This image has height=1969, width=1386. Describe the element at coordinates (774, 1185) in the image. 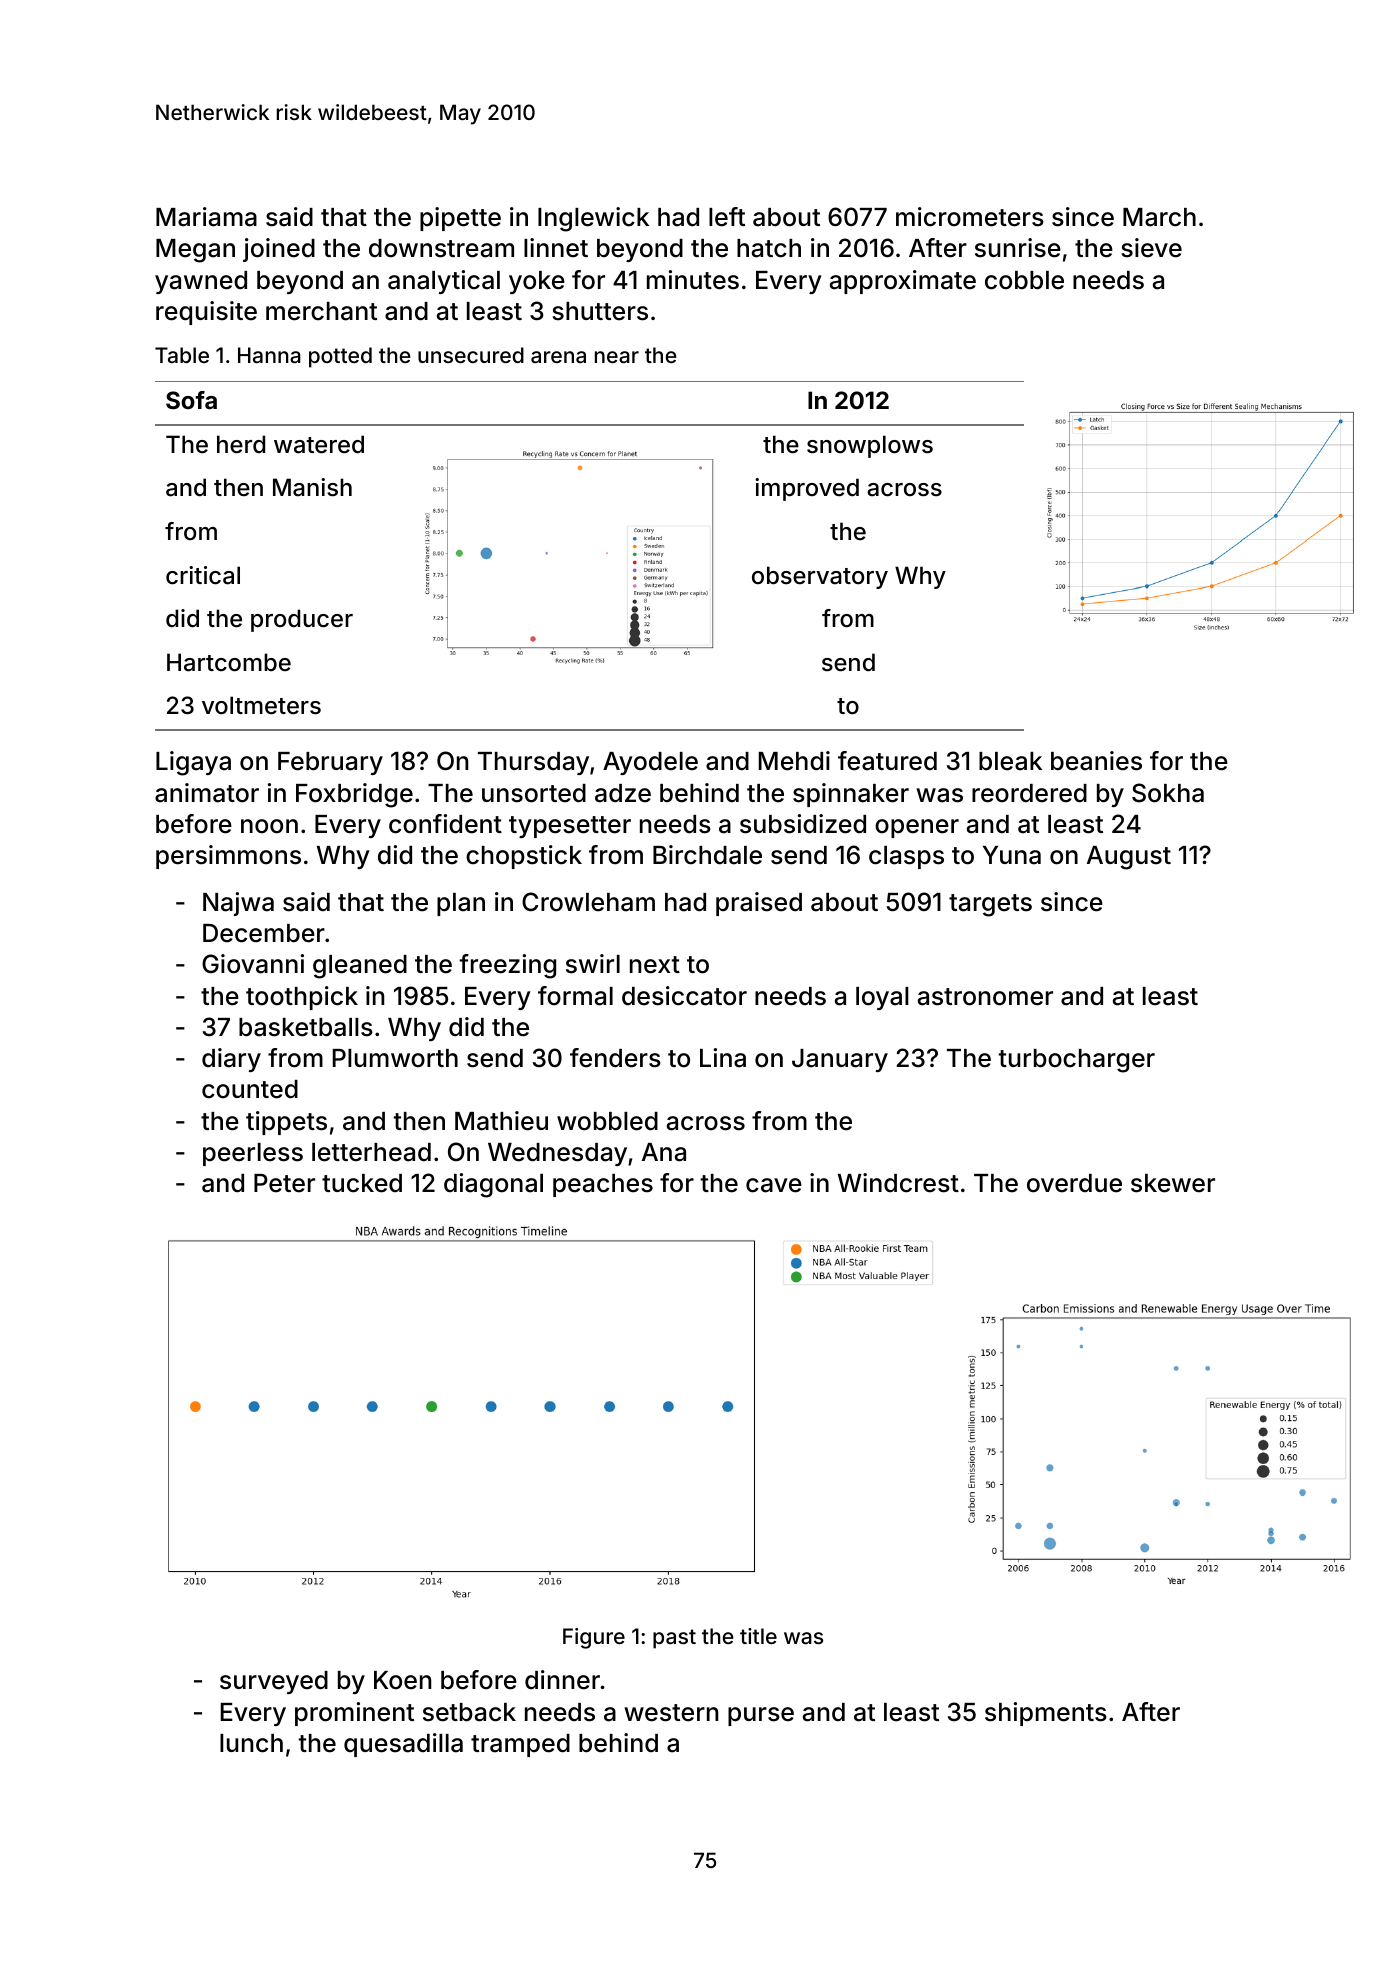

I see `cave` at that location.
